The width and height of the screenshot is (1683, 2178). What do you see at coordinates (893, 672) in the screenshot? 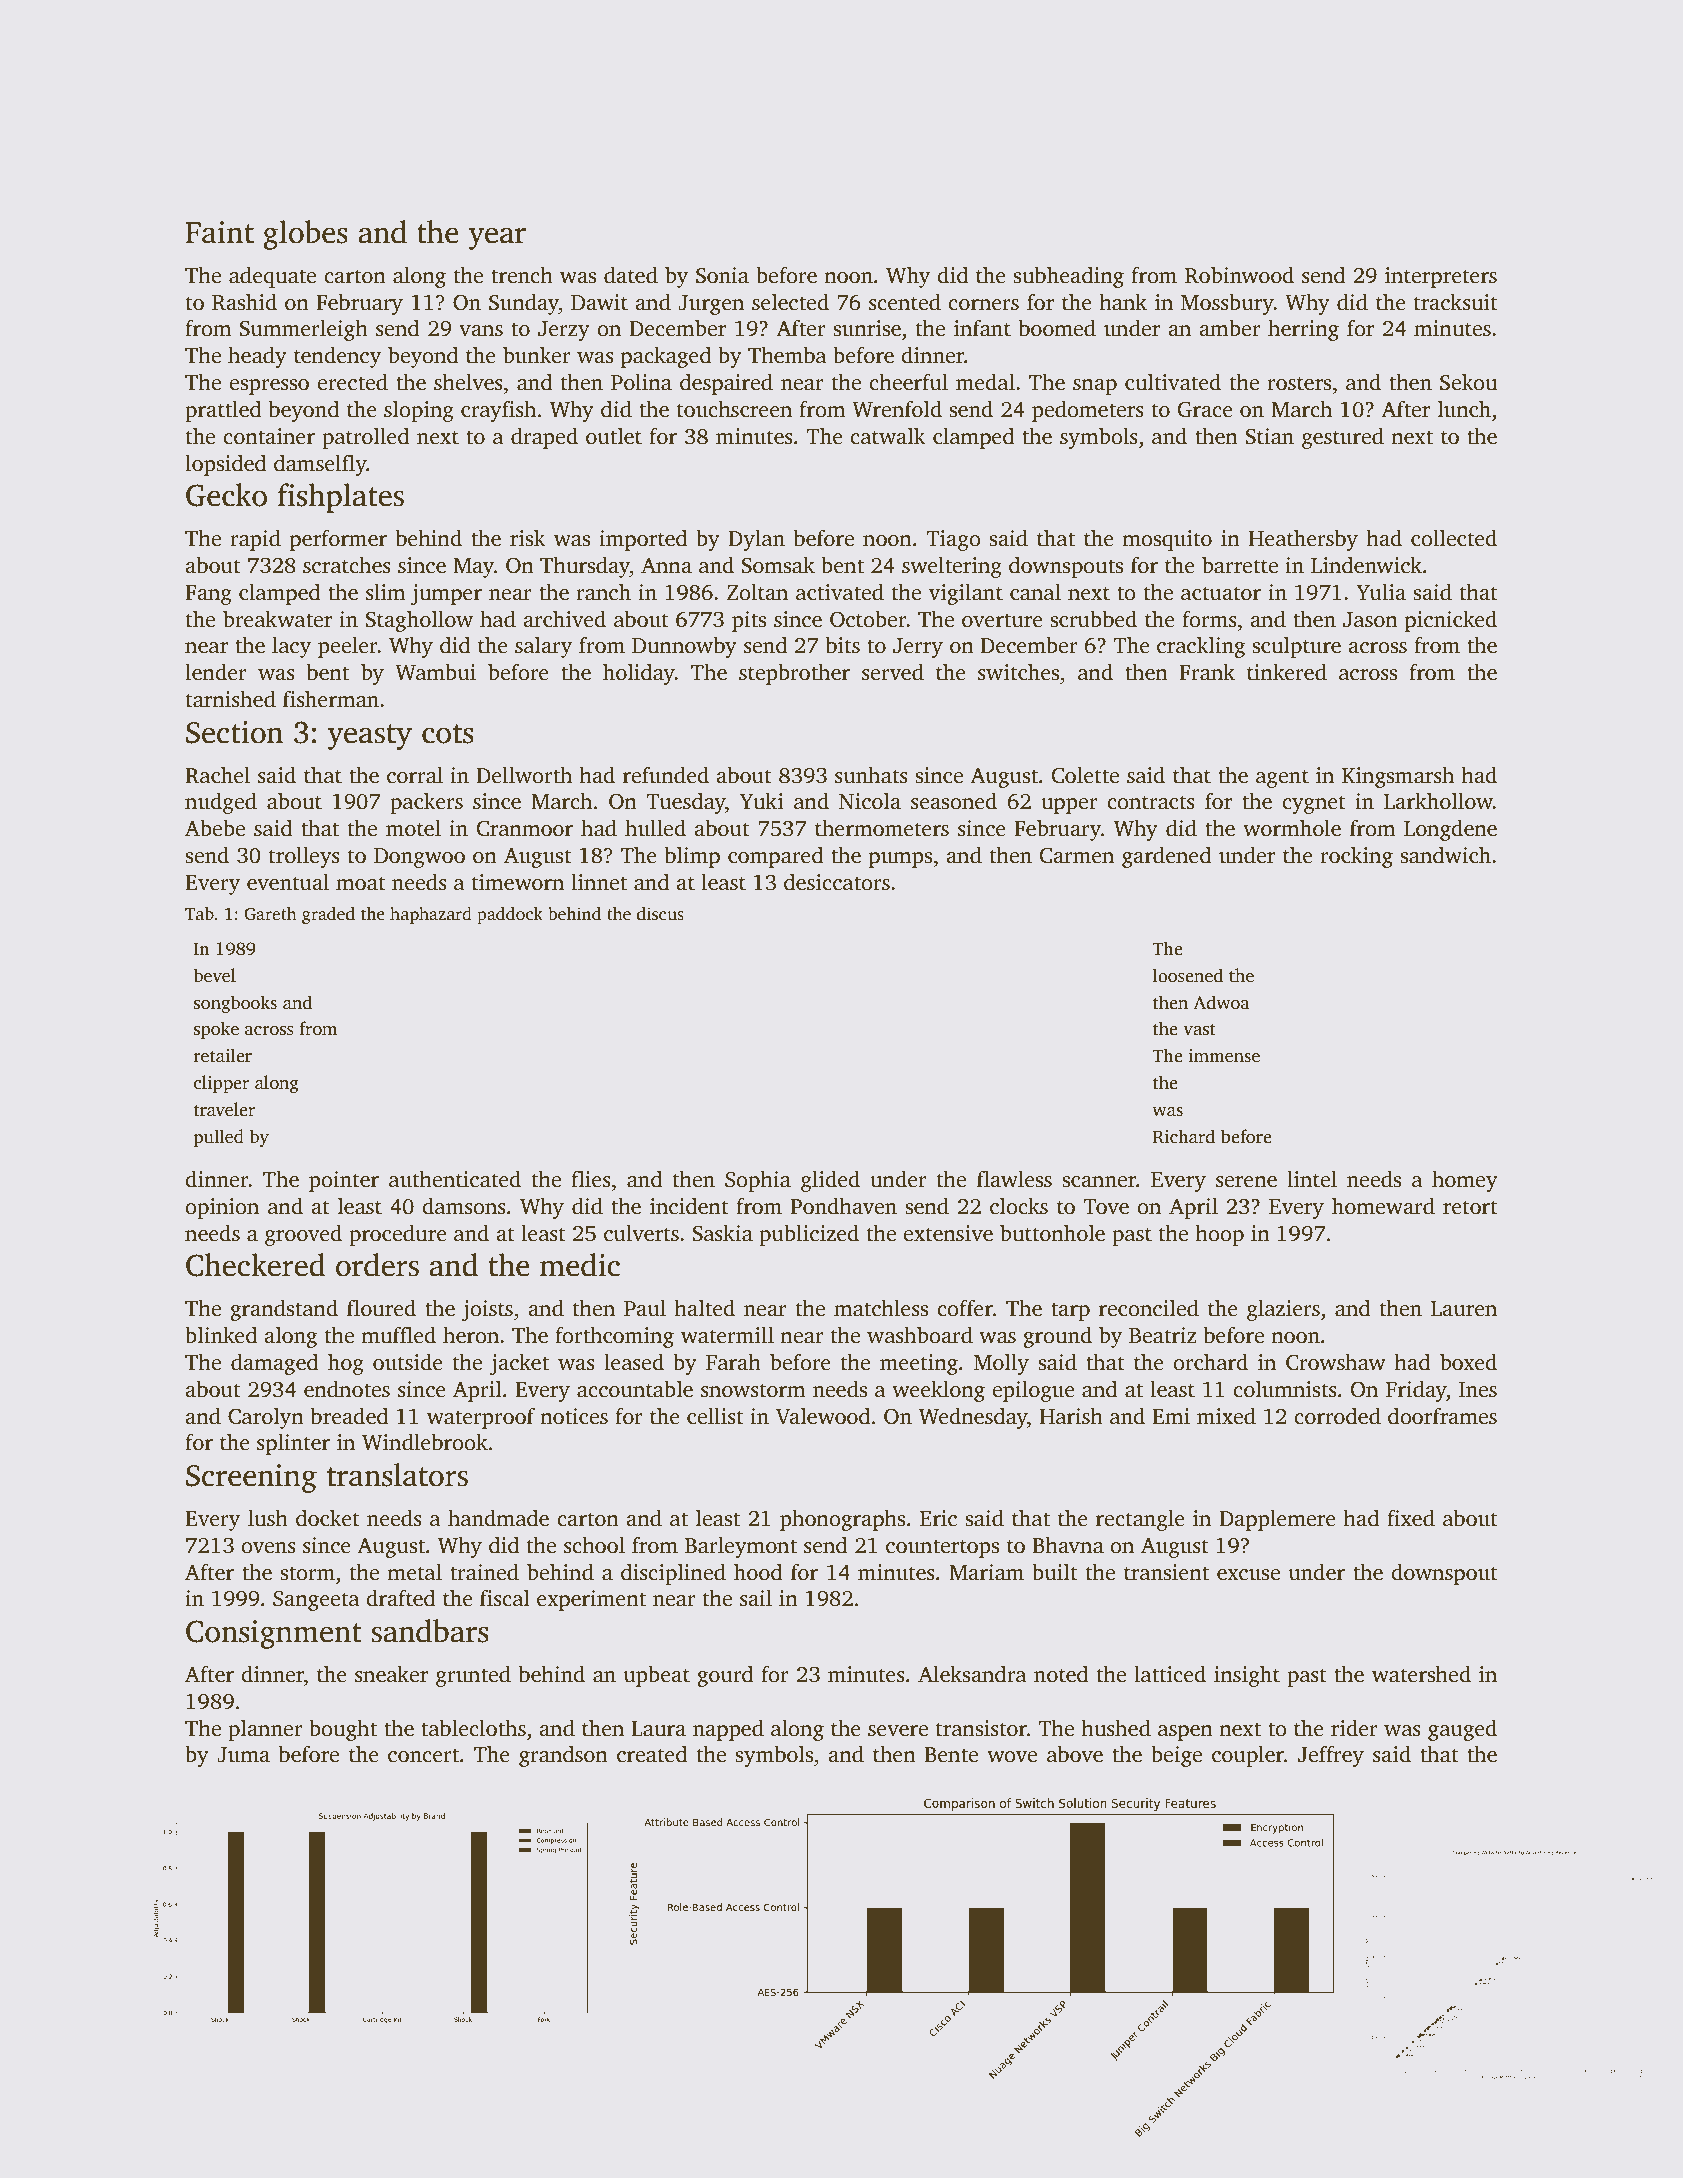
I see `served` at bounding box center [893, 672].
